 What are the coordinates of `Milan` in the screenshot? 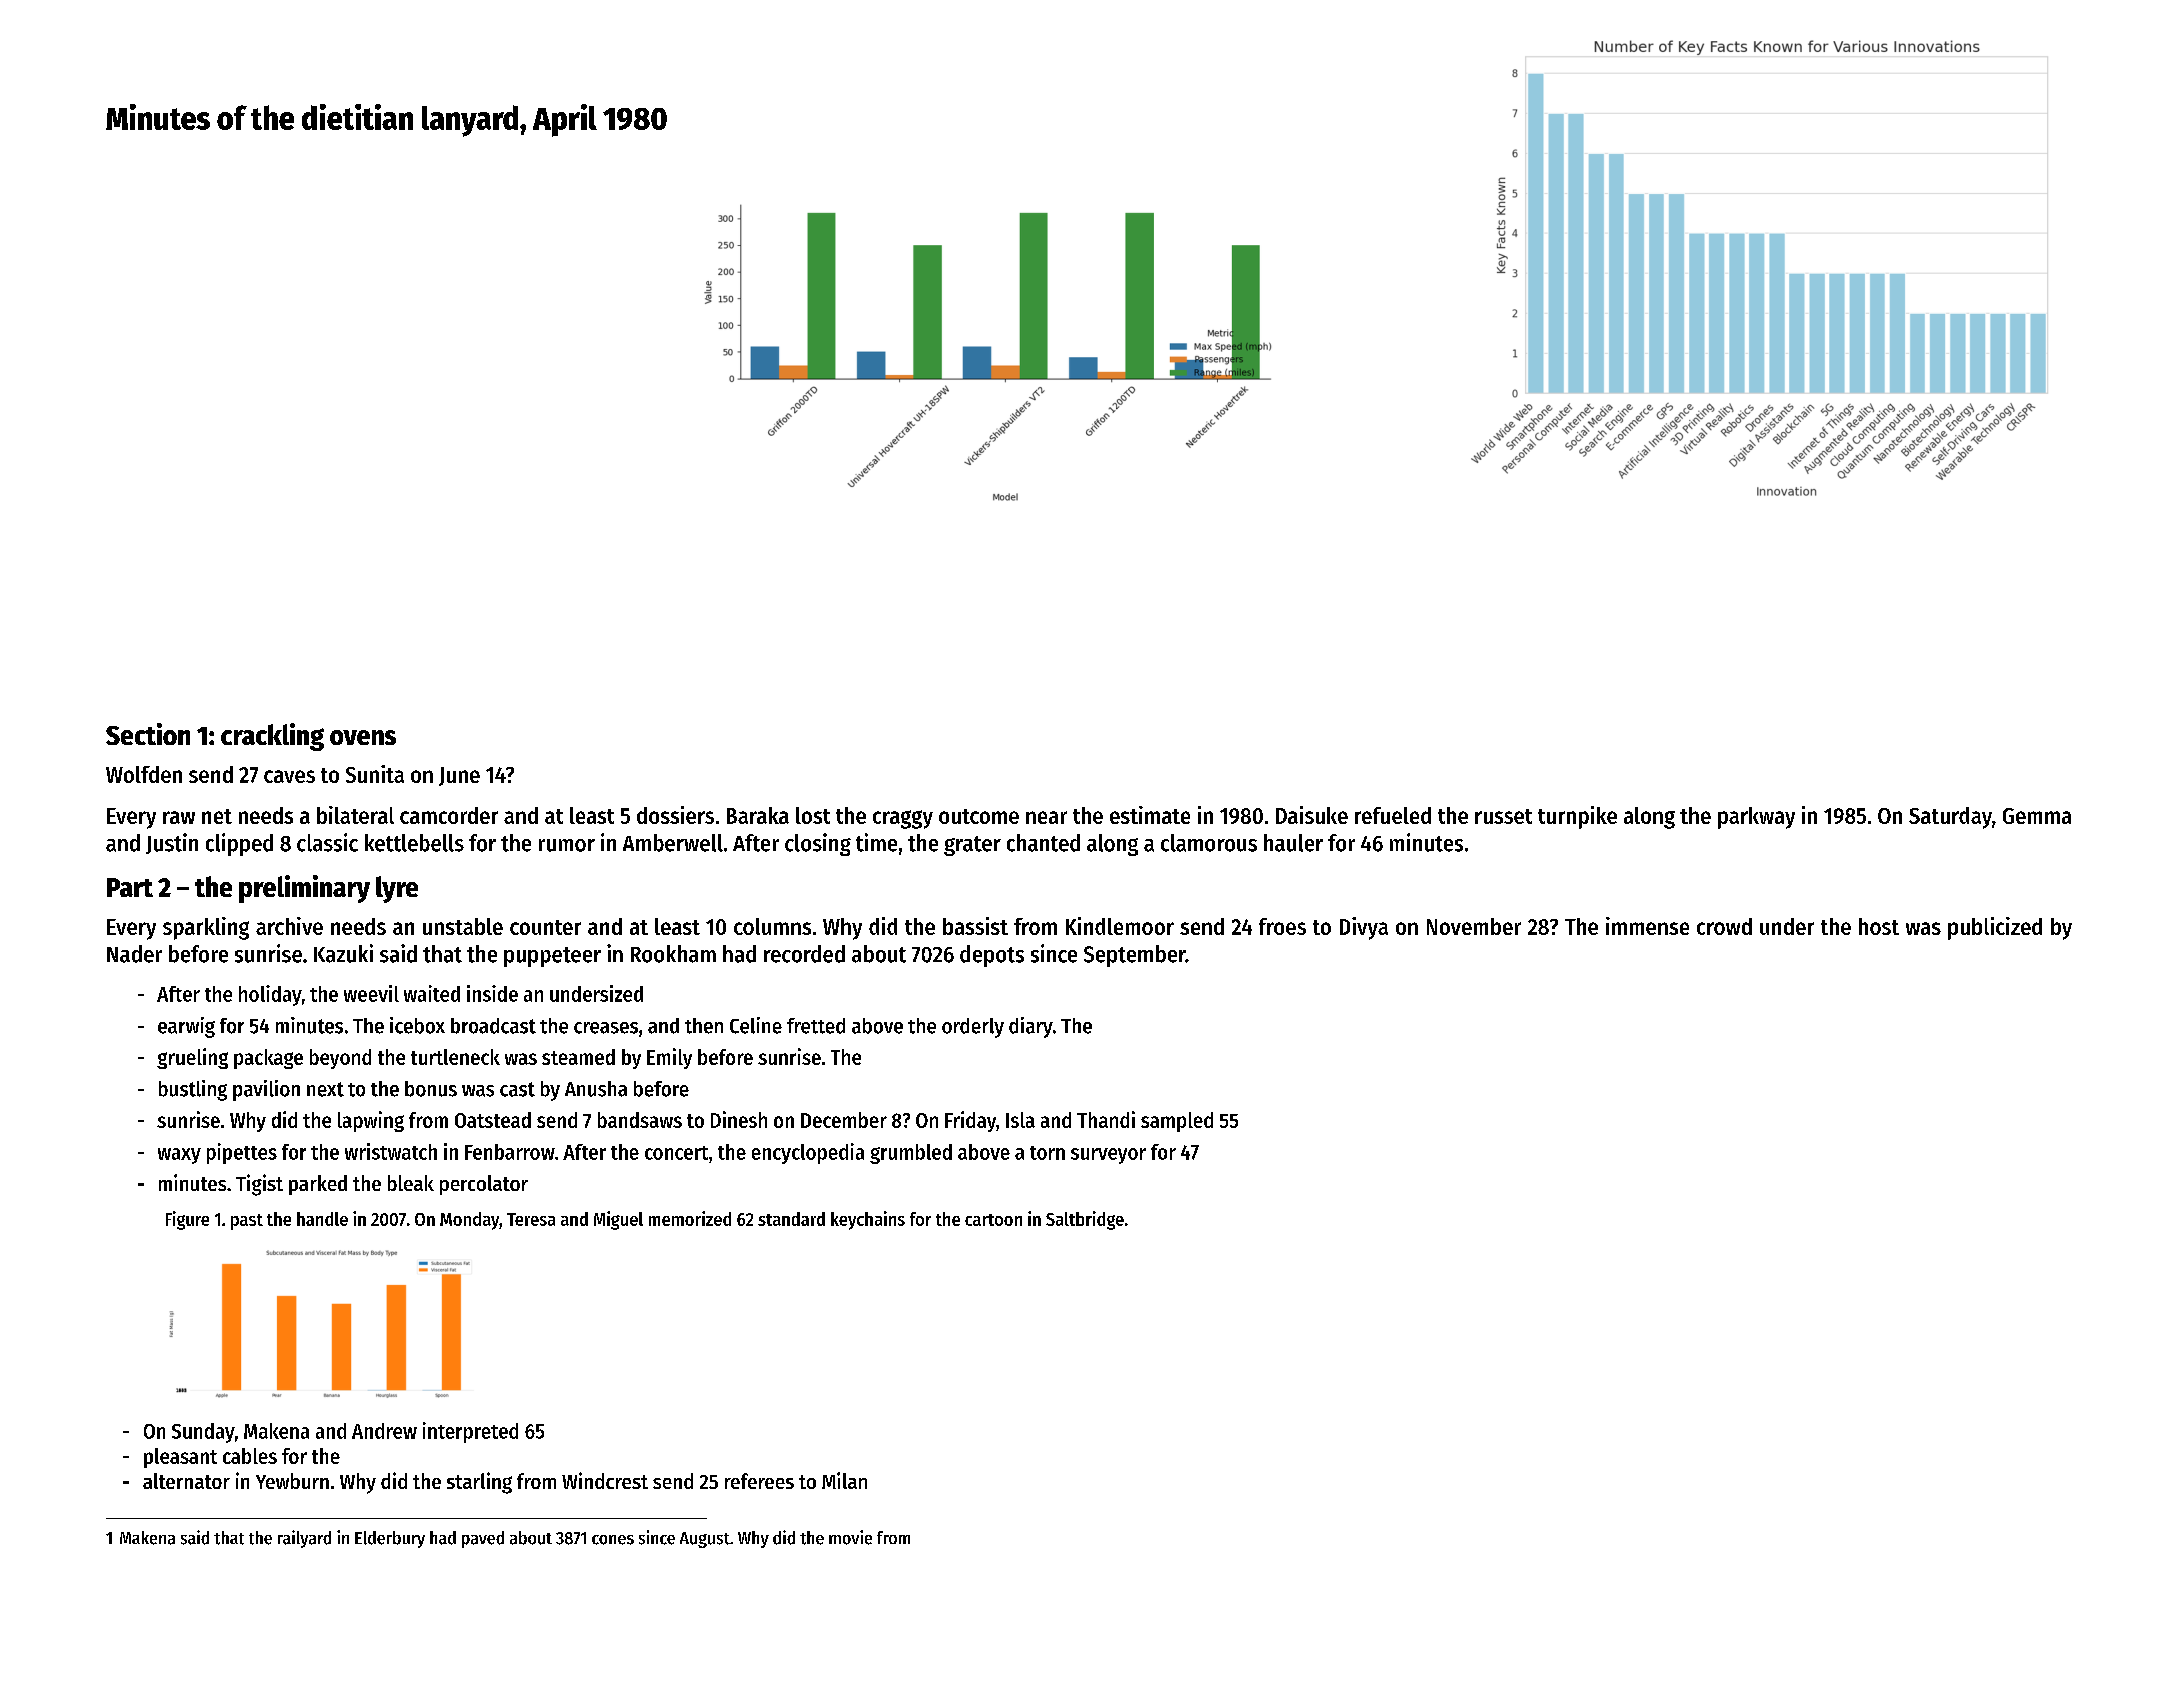 It's located at (844, 1480).
